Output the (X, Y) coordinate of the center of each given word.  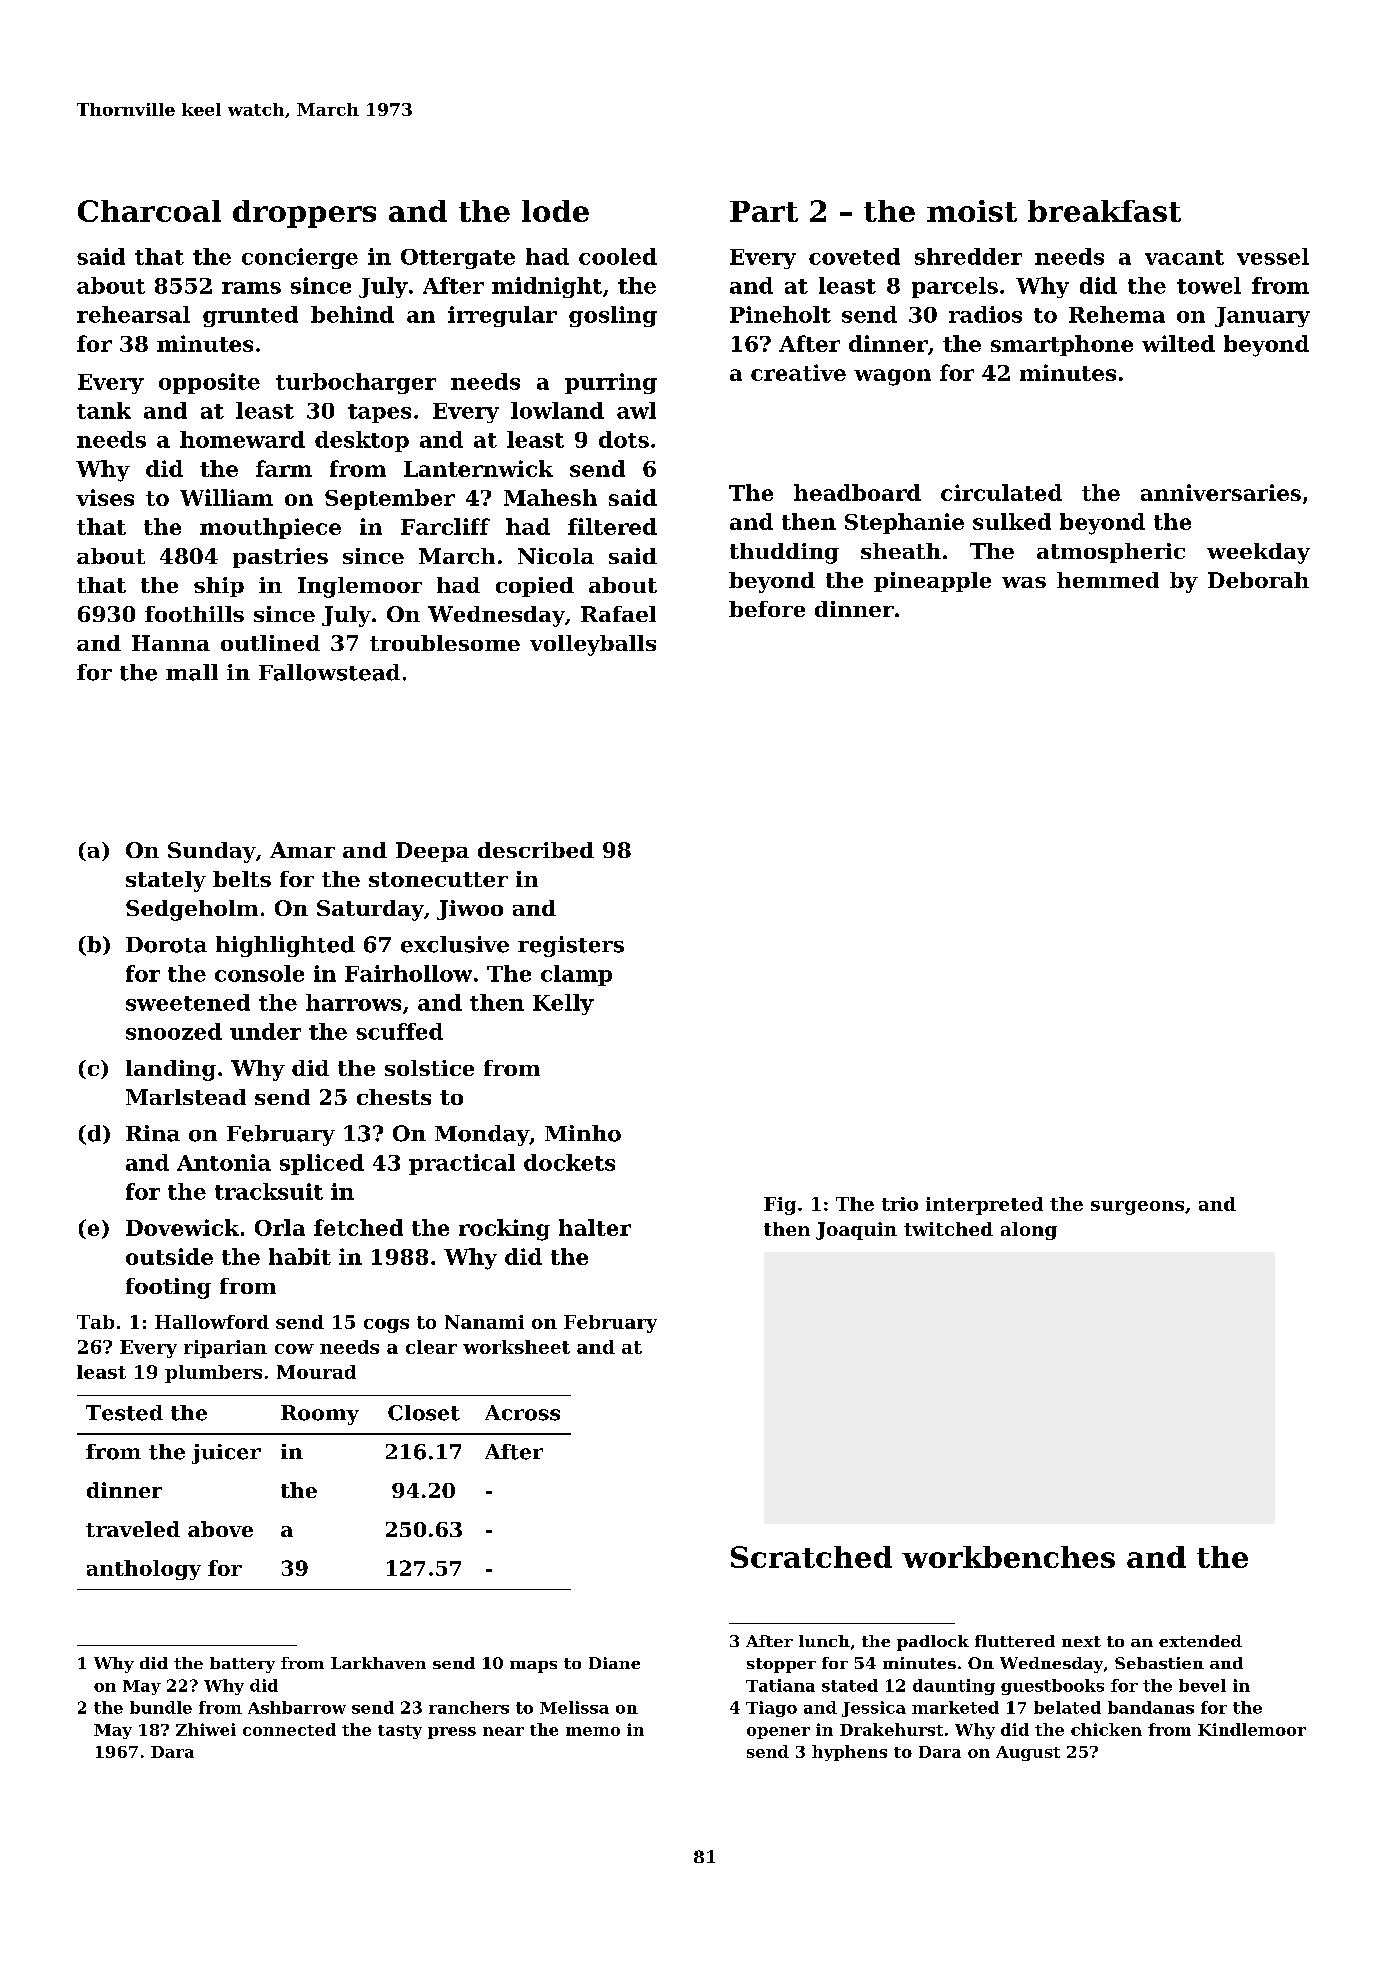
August (1028, 1753)
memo (593, 1731)
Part (764, 211)
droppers (304, 214)
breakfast (1104, 211)
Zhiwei (206, 1729)
